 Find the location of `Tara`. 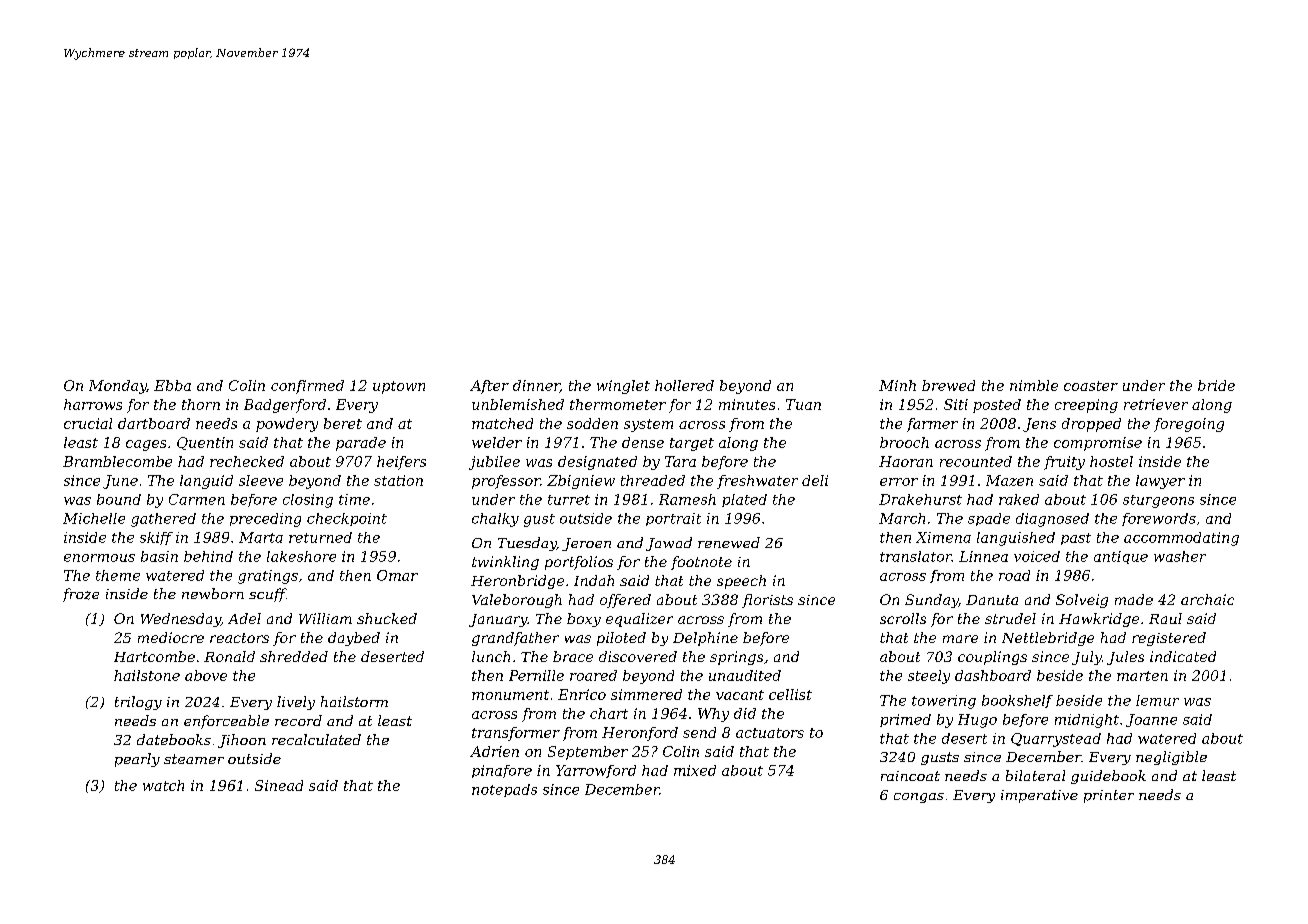

Tara is located at coordinates (680, 461).
